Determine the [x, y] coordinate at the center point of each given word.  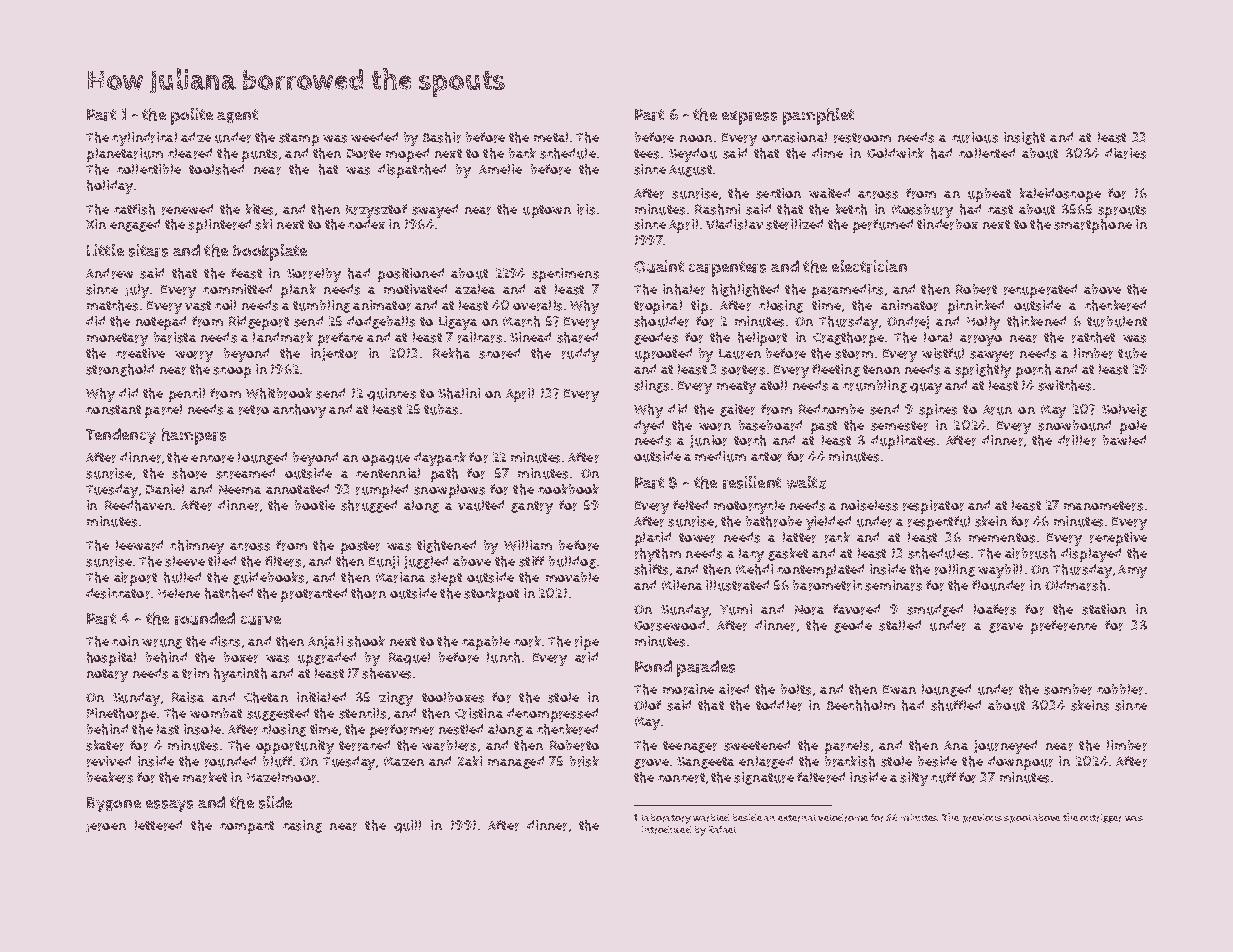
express [749, 118]
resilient [752, 482]
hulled [182, 577]
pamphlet [818, 116]
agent [237, 116]
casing [302, 826]
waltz [806, 482]
